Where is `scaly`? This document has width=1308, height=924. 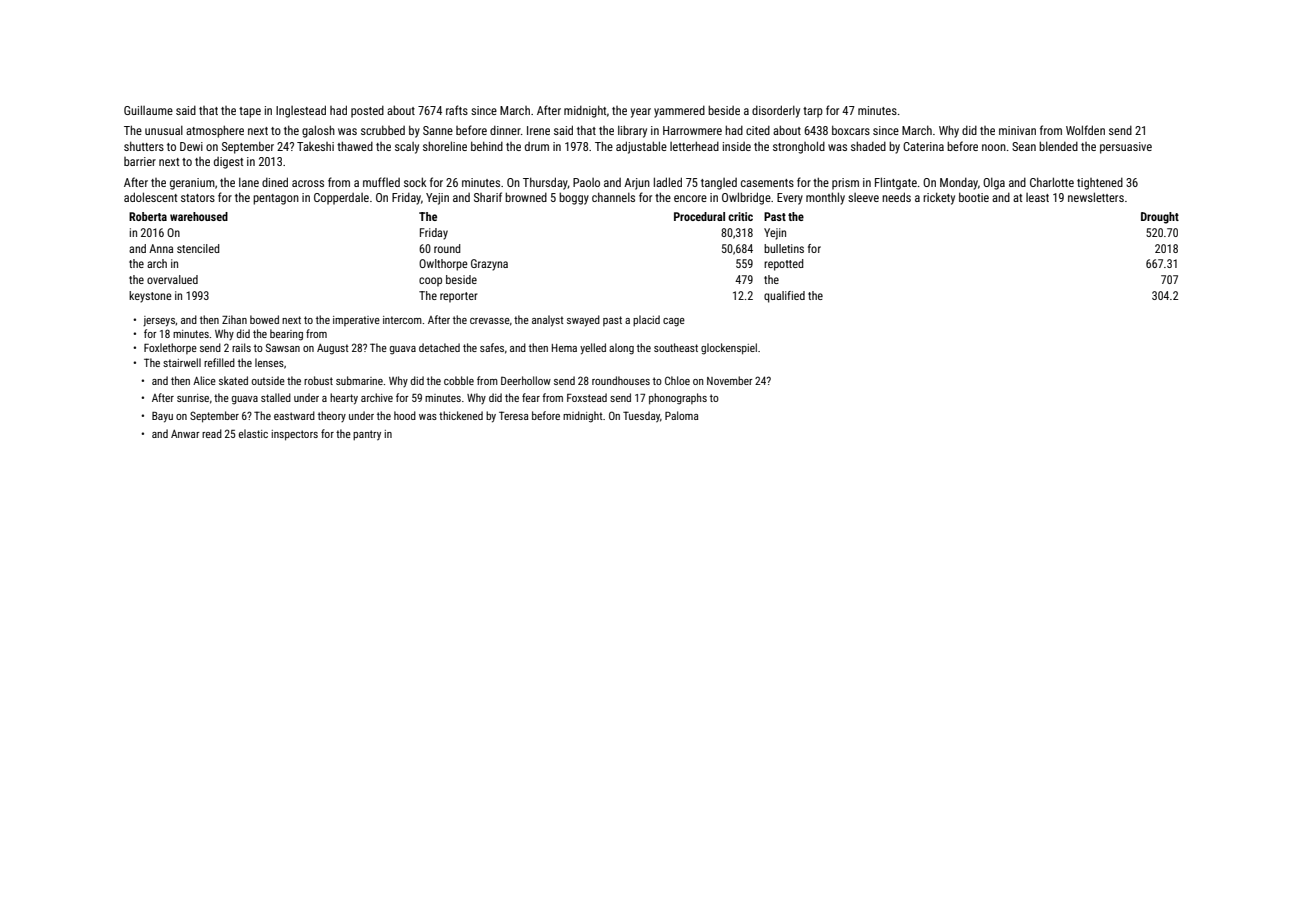 scaly is located at coordinates (407, 148).
